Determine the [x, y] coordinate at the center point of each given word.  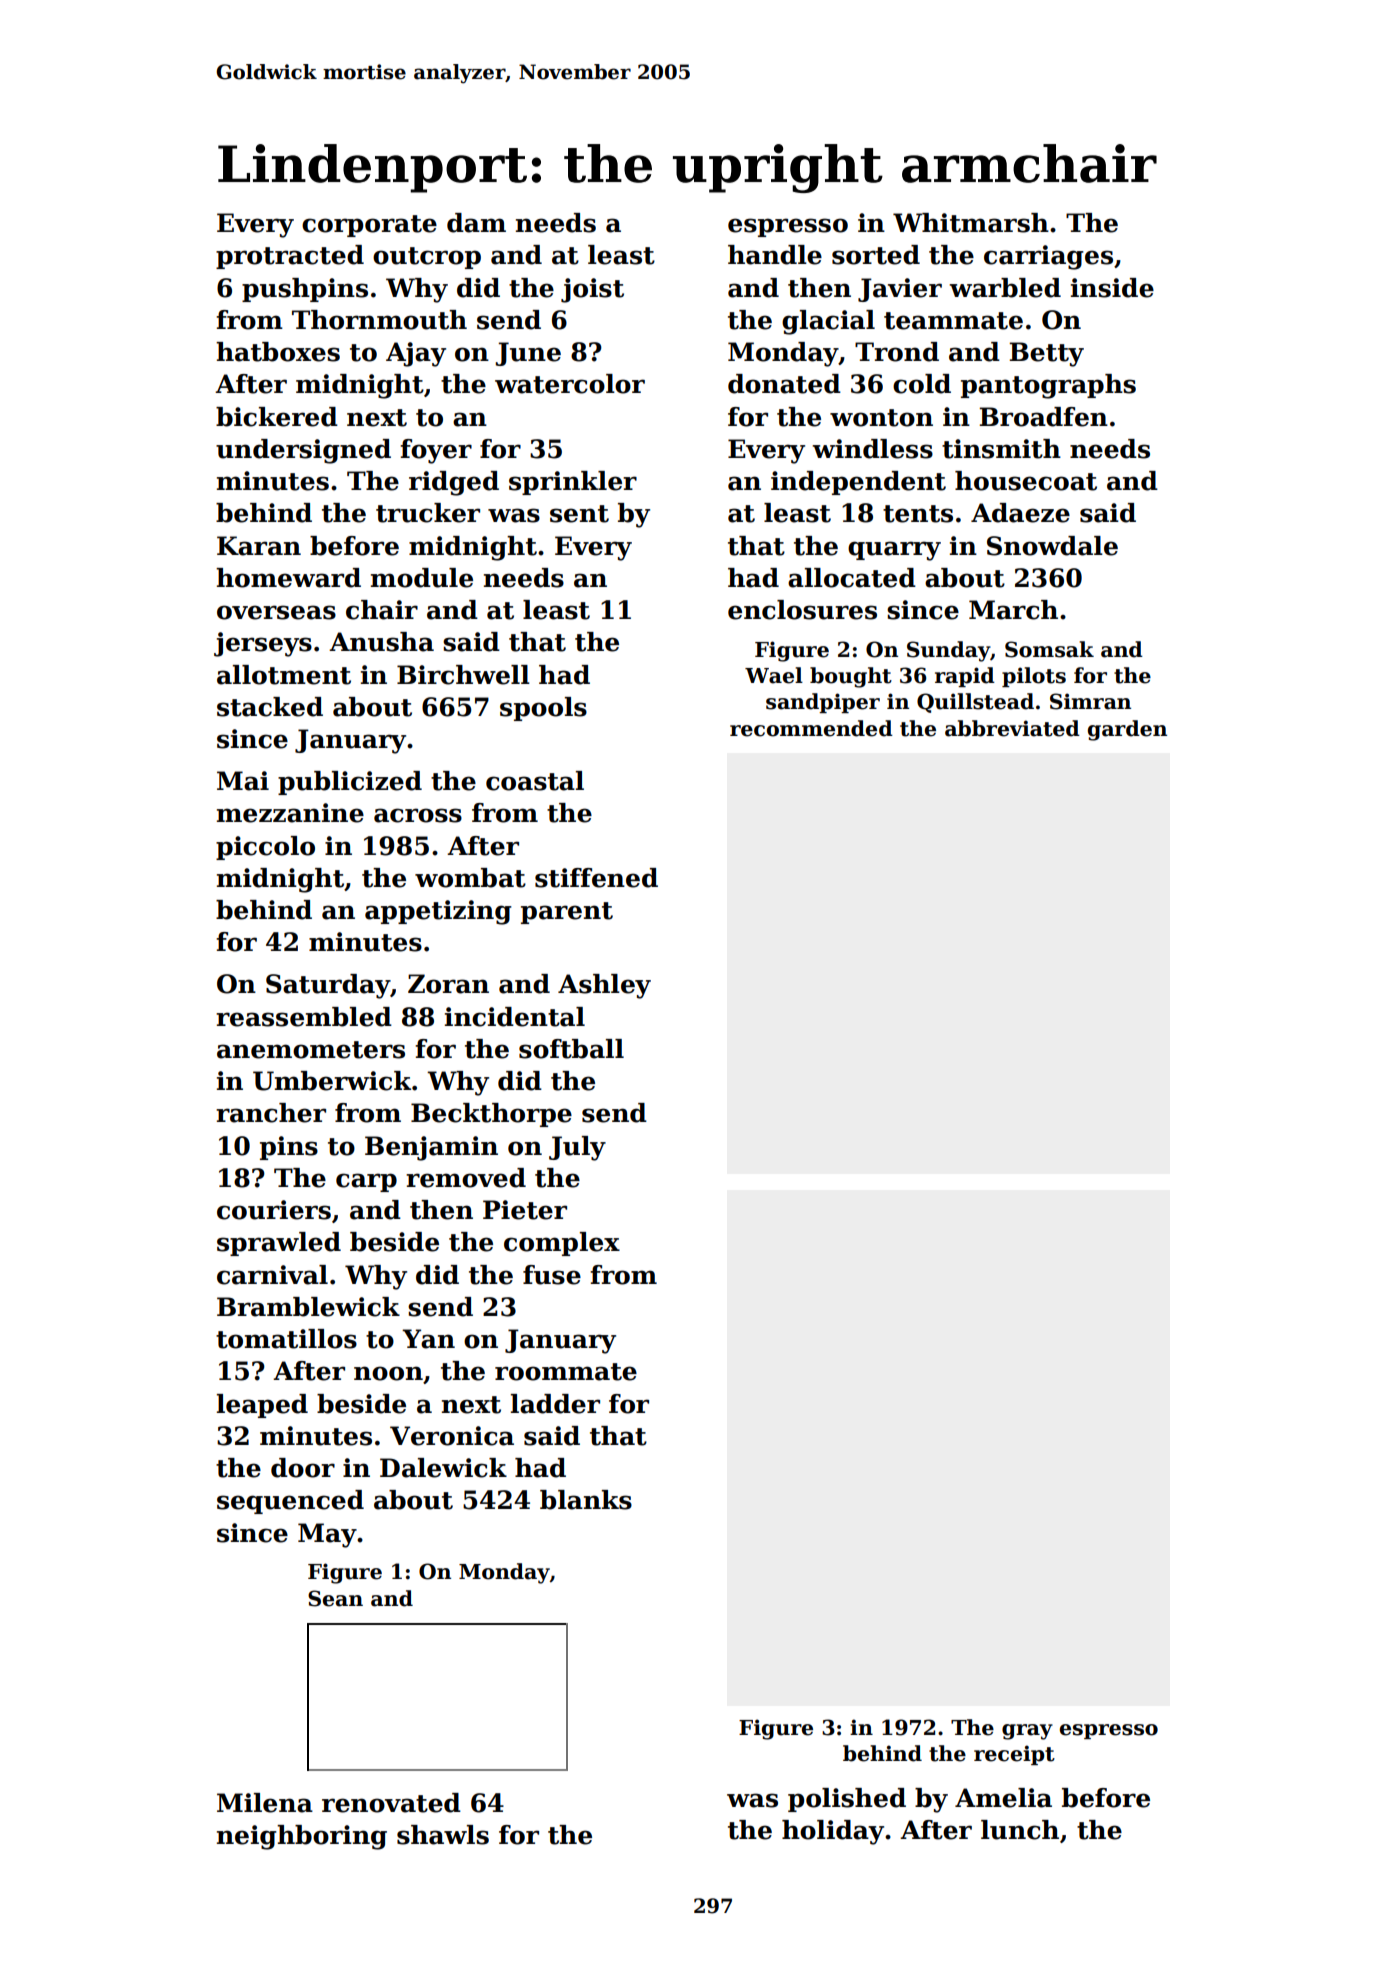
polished [847, 1800]
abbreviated [1012, 728]
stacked [270, 707]
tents [918, 514]
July [577, 1148]
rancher [271, 1113]
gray [1027, 1732]
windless [872, 449]
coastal [535, 781]
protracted [290, 257]
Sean [335, 1598]
